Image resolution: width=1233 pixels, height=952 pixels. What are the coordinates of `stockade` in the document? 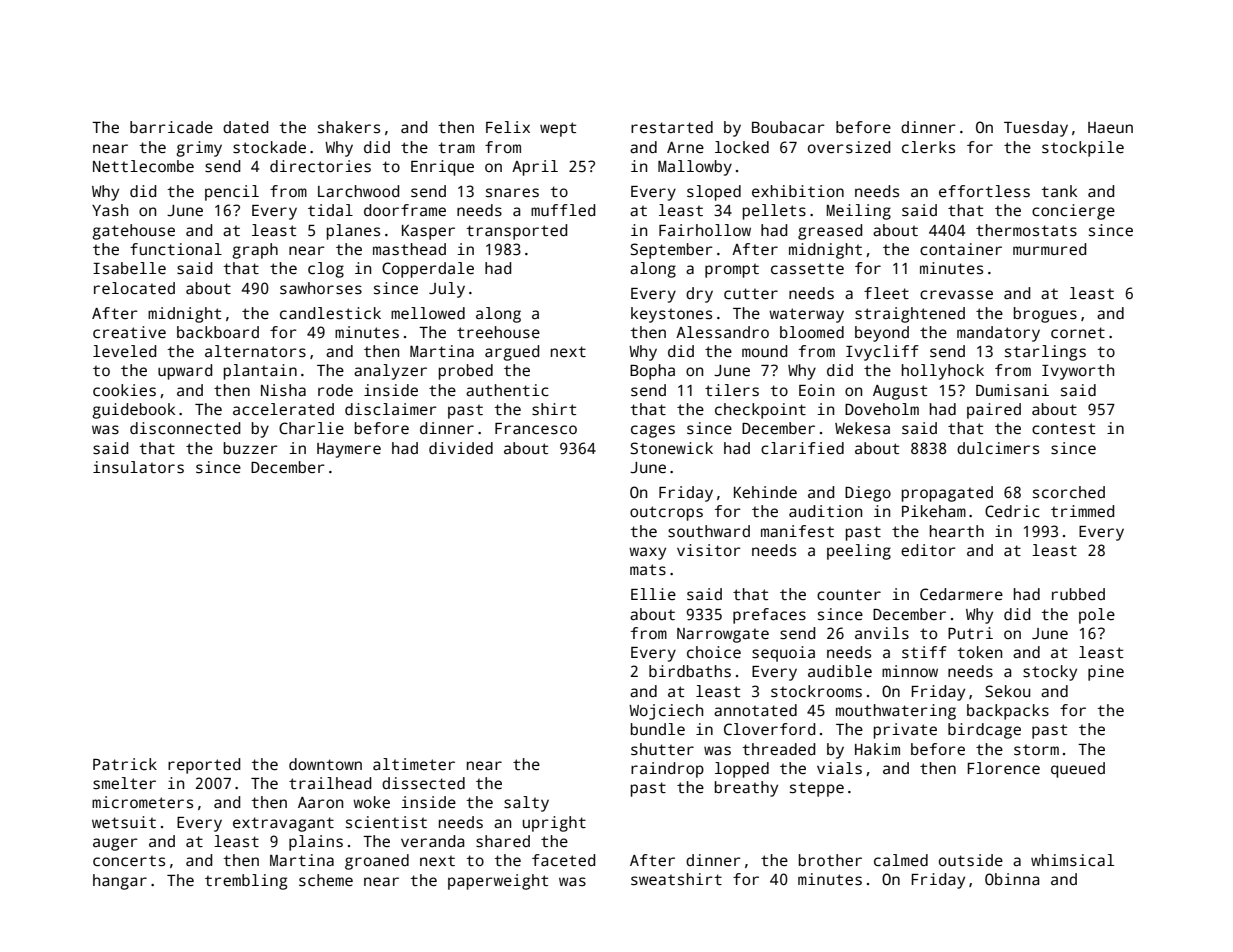 It's located at (269, 147).
